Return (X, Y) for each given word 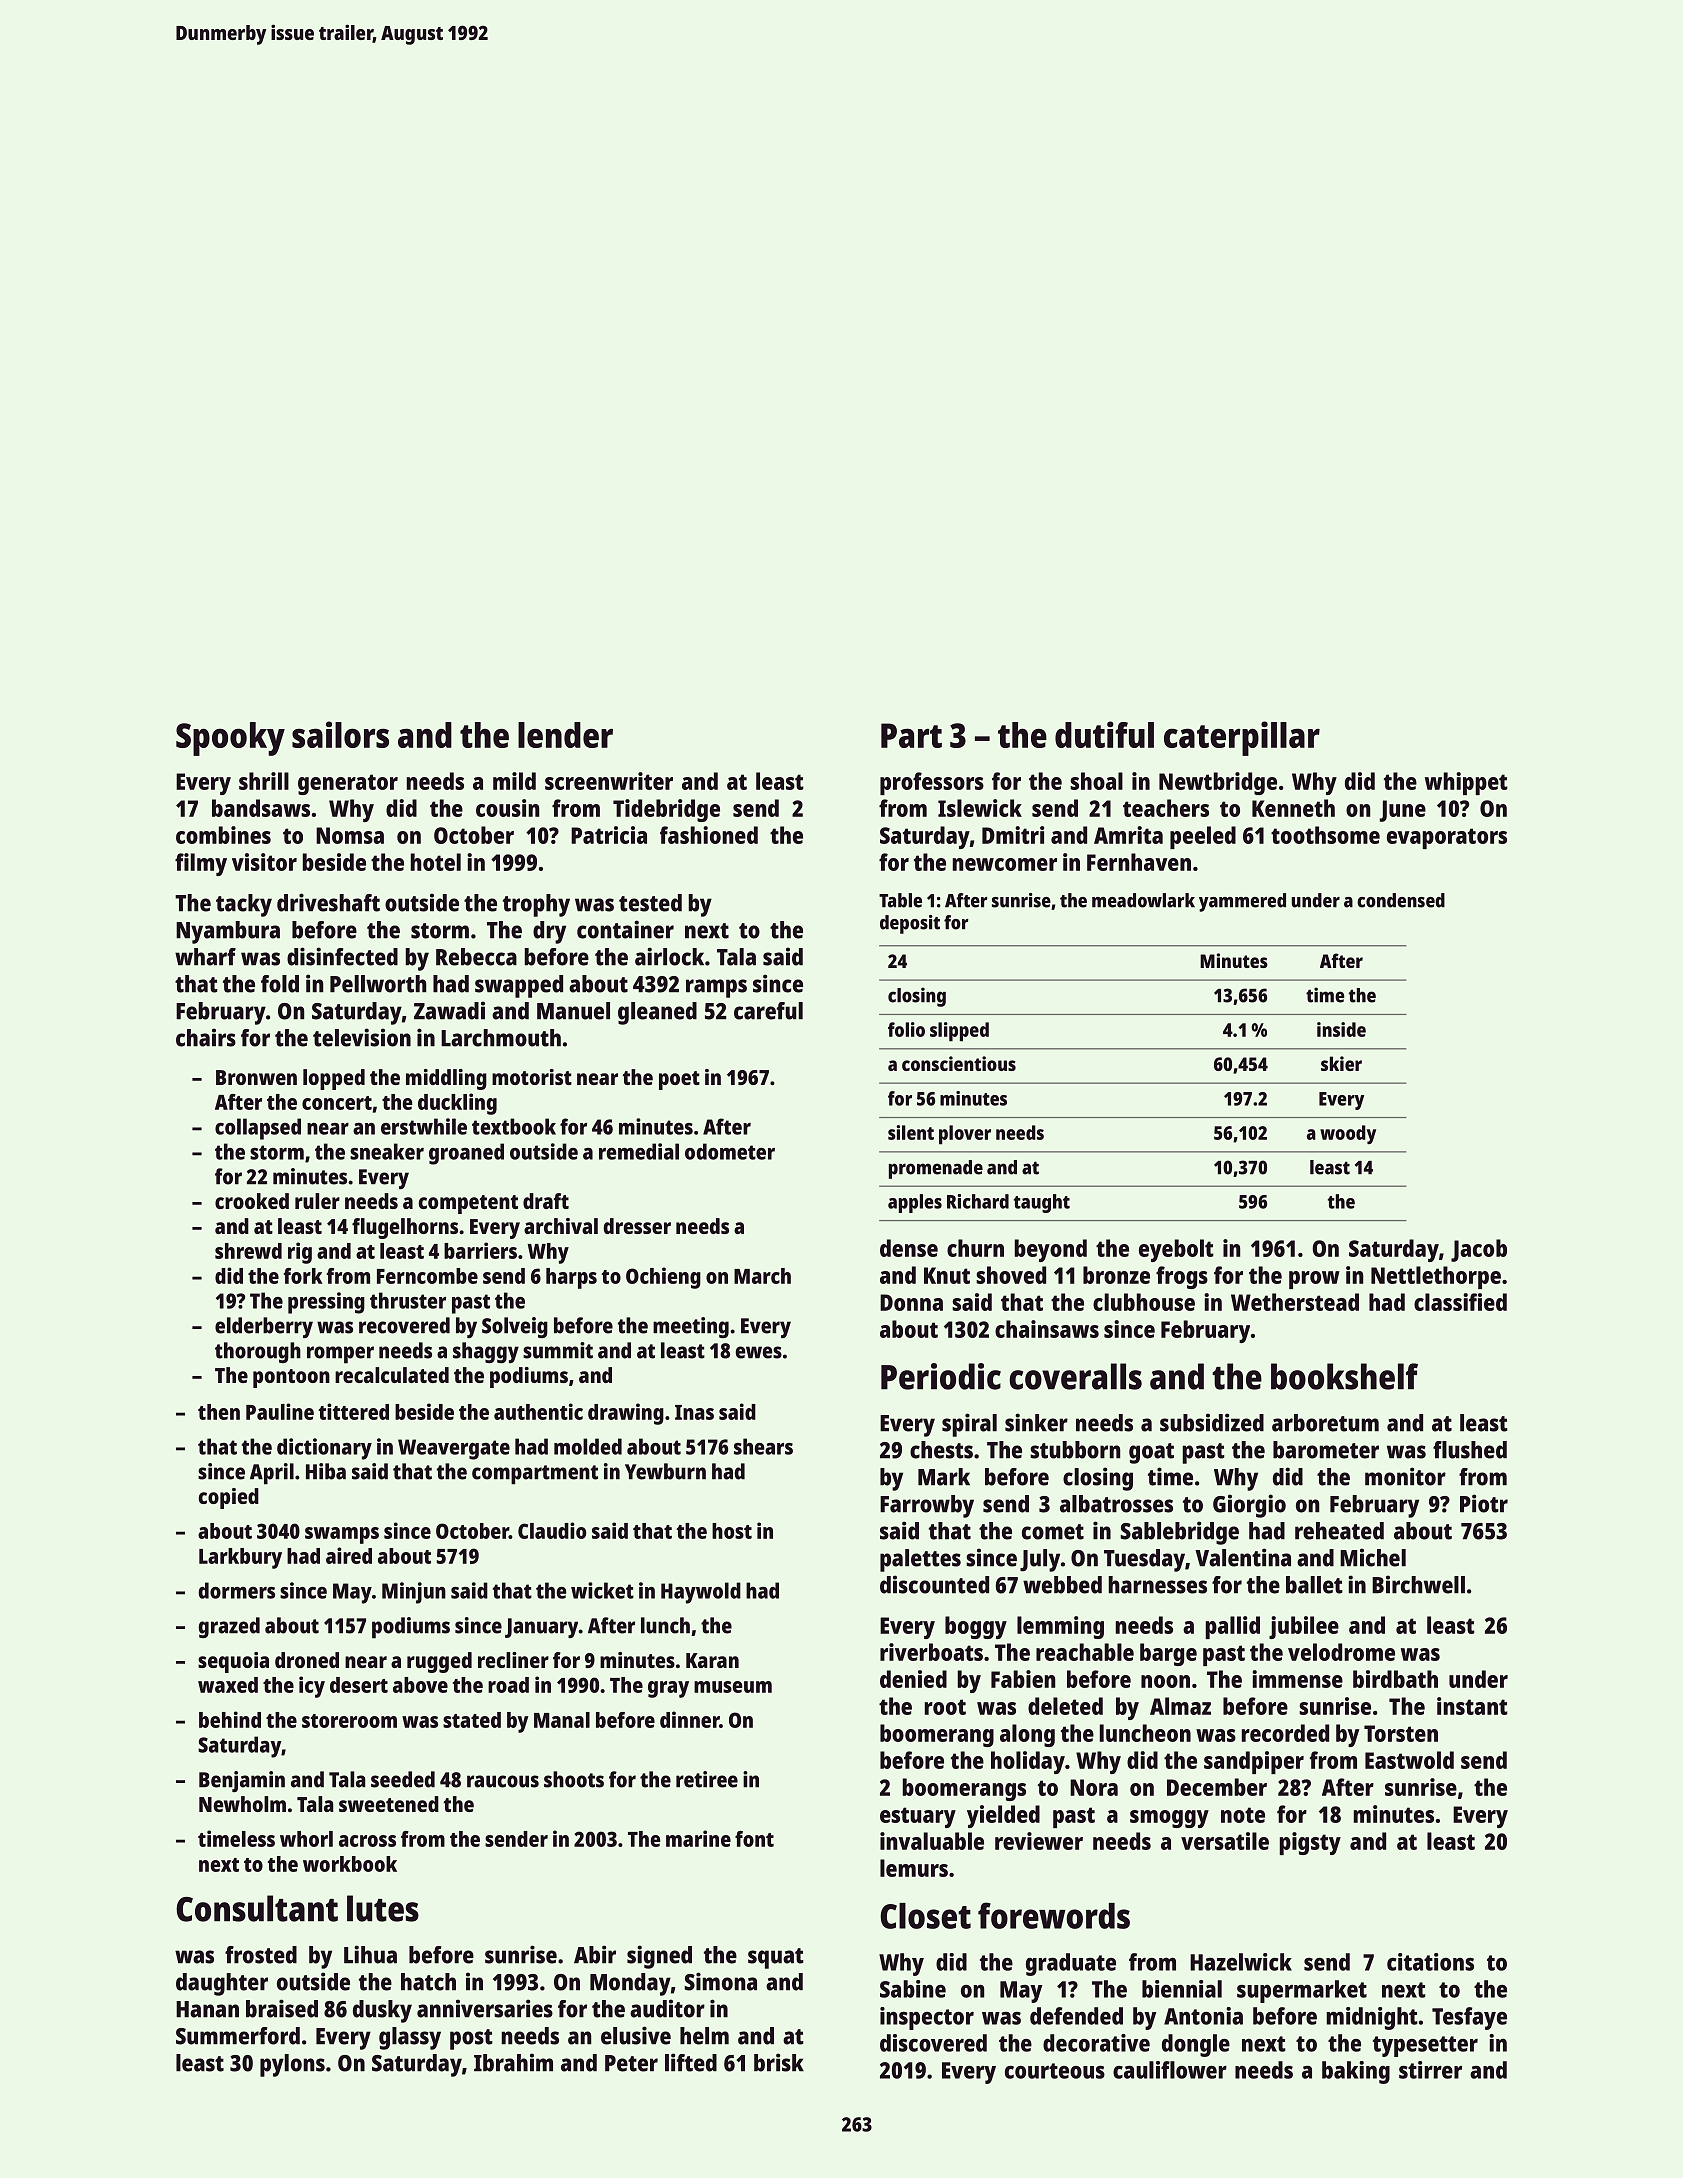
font (754, 1839)
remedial (639, 1151)
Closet (925, 1916)
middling (446, 1079)
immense (1297, 1679)
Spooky (230, 739)
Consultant (257, 1908)
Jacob (1479, 1250)
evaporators (1447, 838)
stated (472, 1720)
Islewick (980, 808)
